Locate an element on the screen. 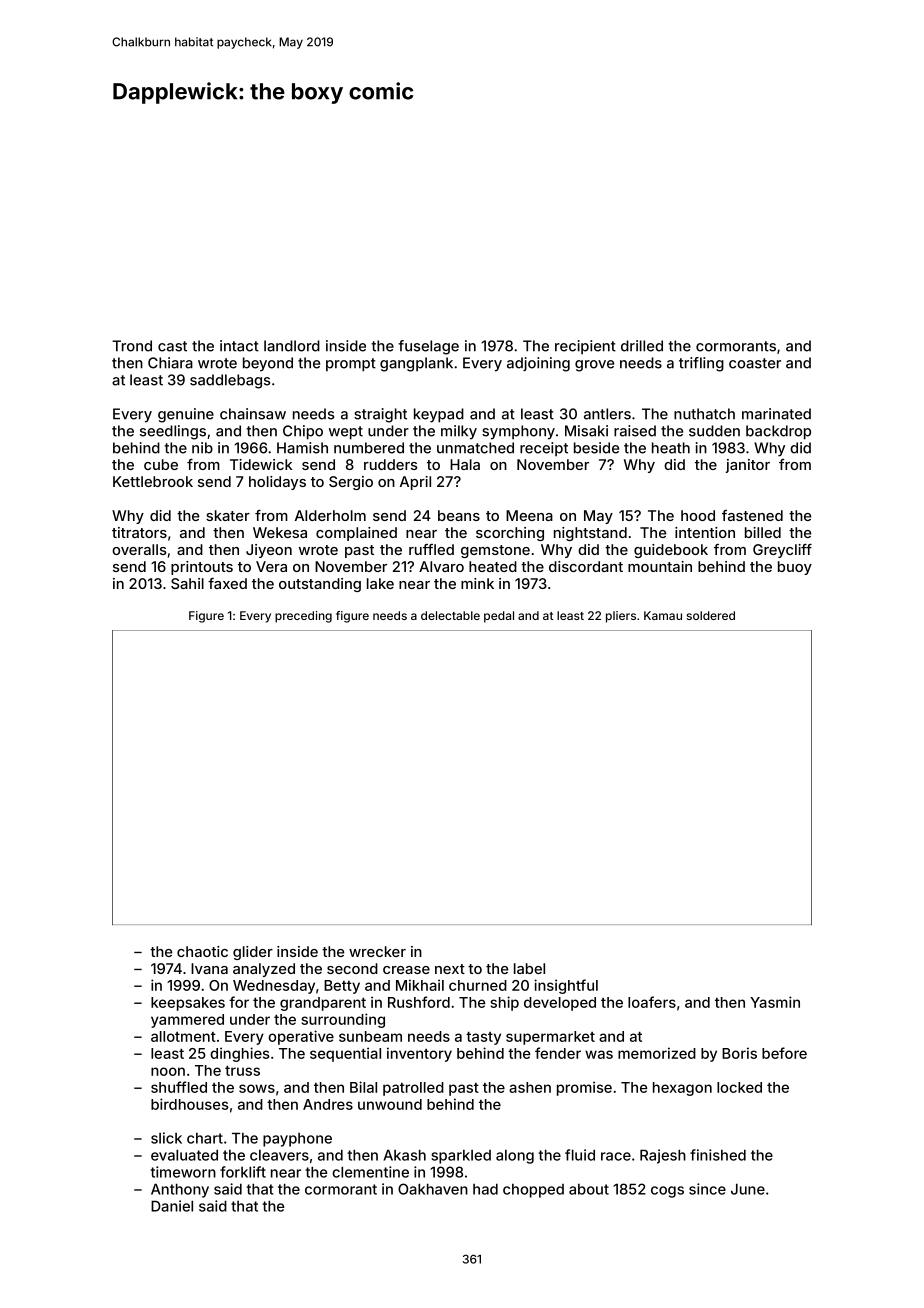  noon is located at coordinates (168, 1071).
